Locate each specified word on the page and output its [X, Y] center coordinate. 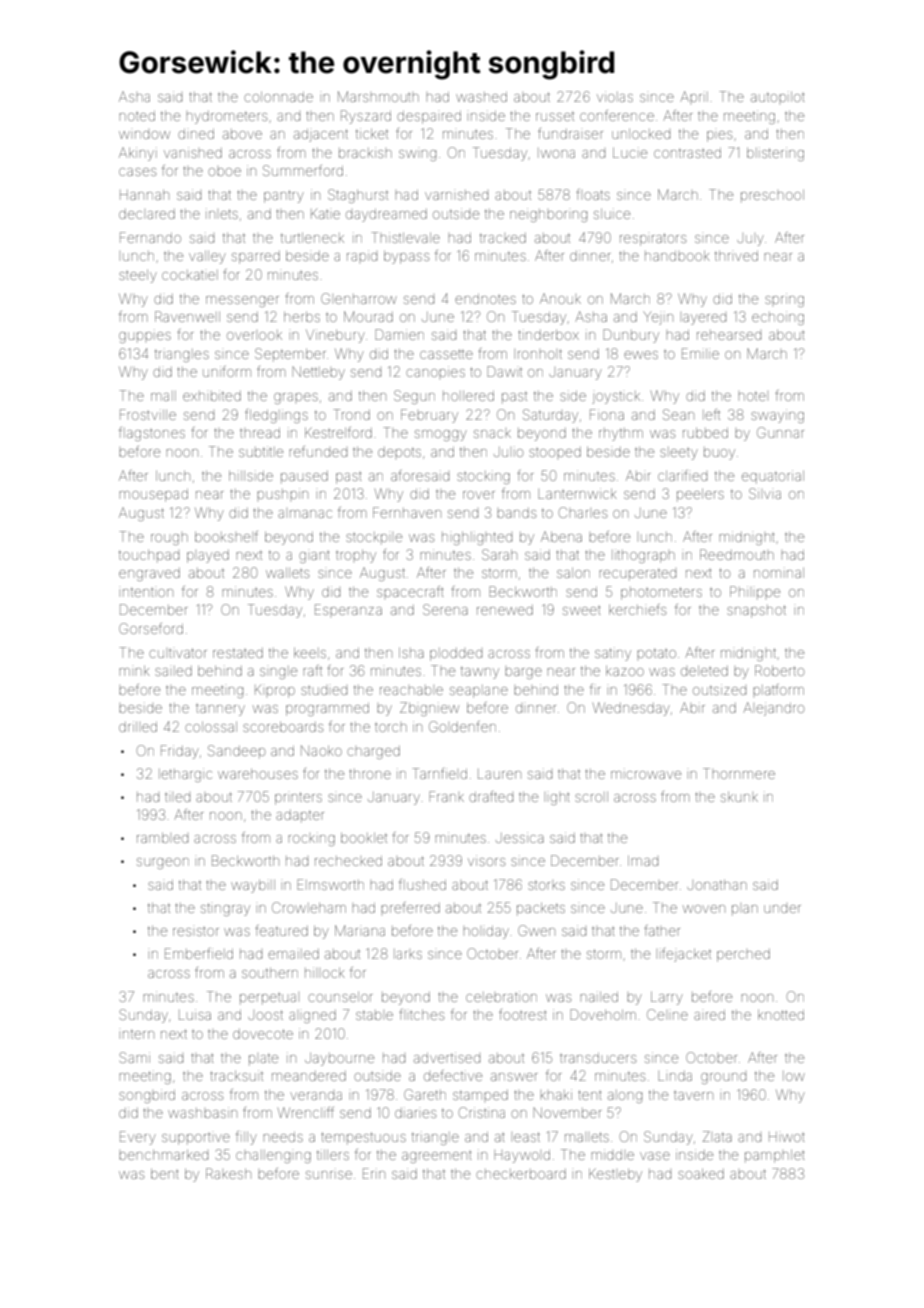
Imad [643, 860]
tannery [220, 710]
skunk [739, 797]
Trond [351, 414]
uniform [227, 371]
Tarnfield [439, 773]
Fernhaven [407, 512]
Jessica [520, 837]
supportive [196, 1139]
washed [481, 97]
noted [137, 116]
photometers [661, 593]
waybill [253, 886]
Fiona [607, 414]
